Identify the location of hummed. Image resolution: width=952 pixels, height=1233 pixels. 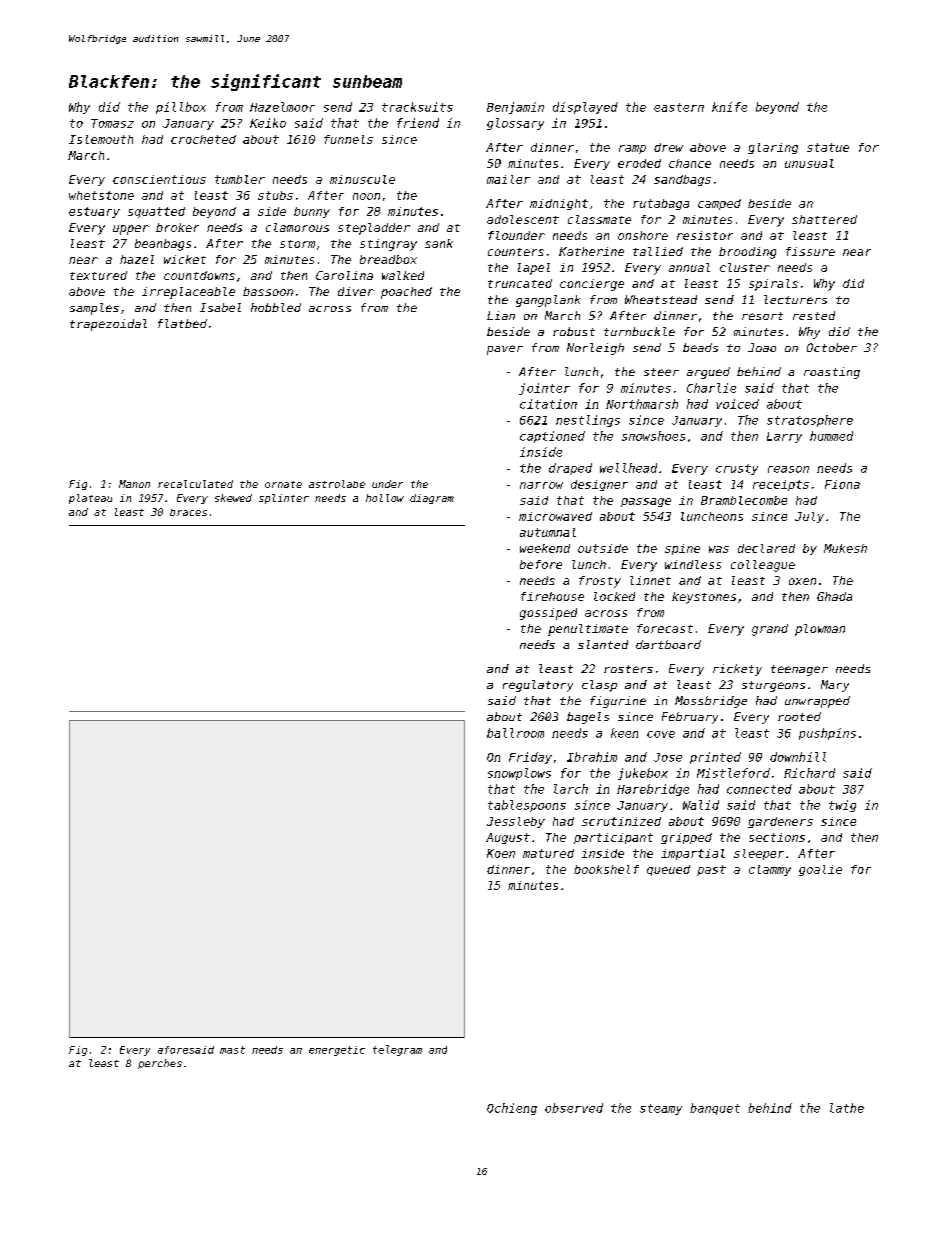
(831, 436).
